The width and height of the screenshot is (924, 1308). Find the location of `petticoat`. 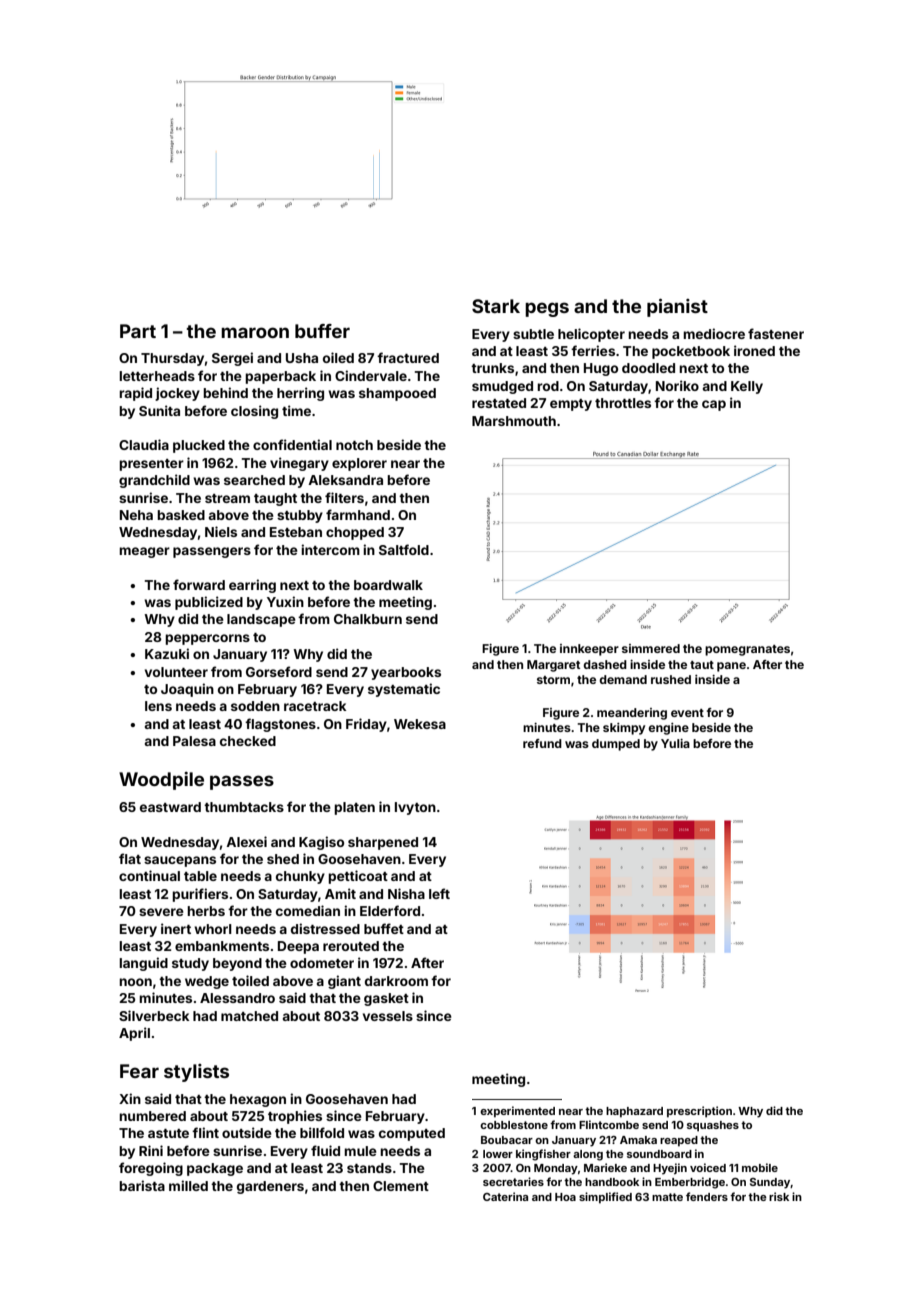

petticoat is located at coordinates (358, 877).
